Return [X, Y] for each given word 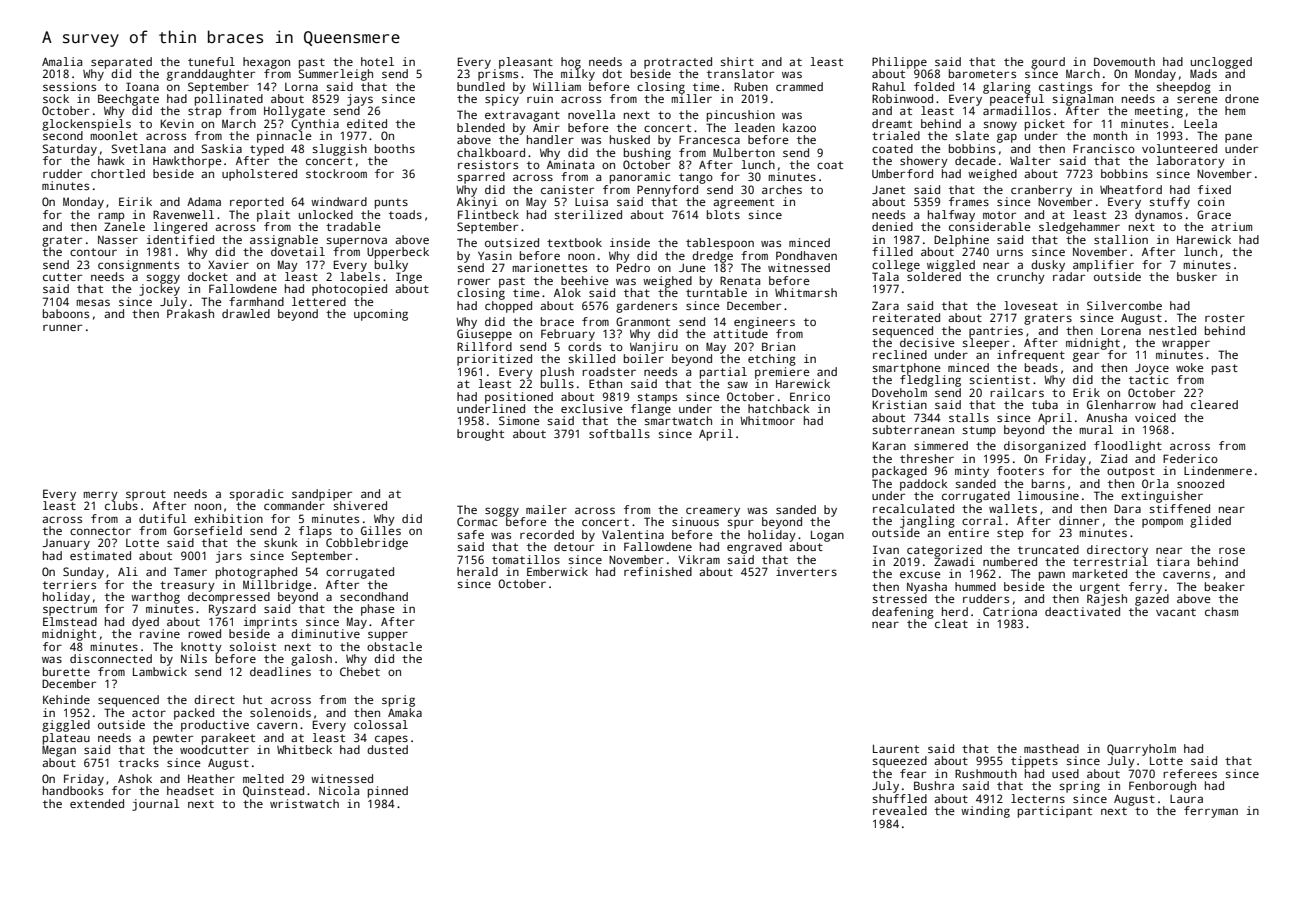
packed [194, 714]
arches [782, 189]
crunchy [1021, 278]
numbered [1010, 561]
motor [999, 215]
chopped [508, 307]
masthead [1051, 748]
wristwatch [304, 803]
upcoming [381, 315]
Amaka [405, 712]
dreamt [892, 123]
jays [360, 100]
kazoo [799, 127]
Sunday [83, 573]
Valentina [633, 534]
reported [257, 203]
